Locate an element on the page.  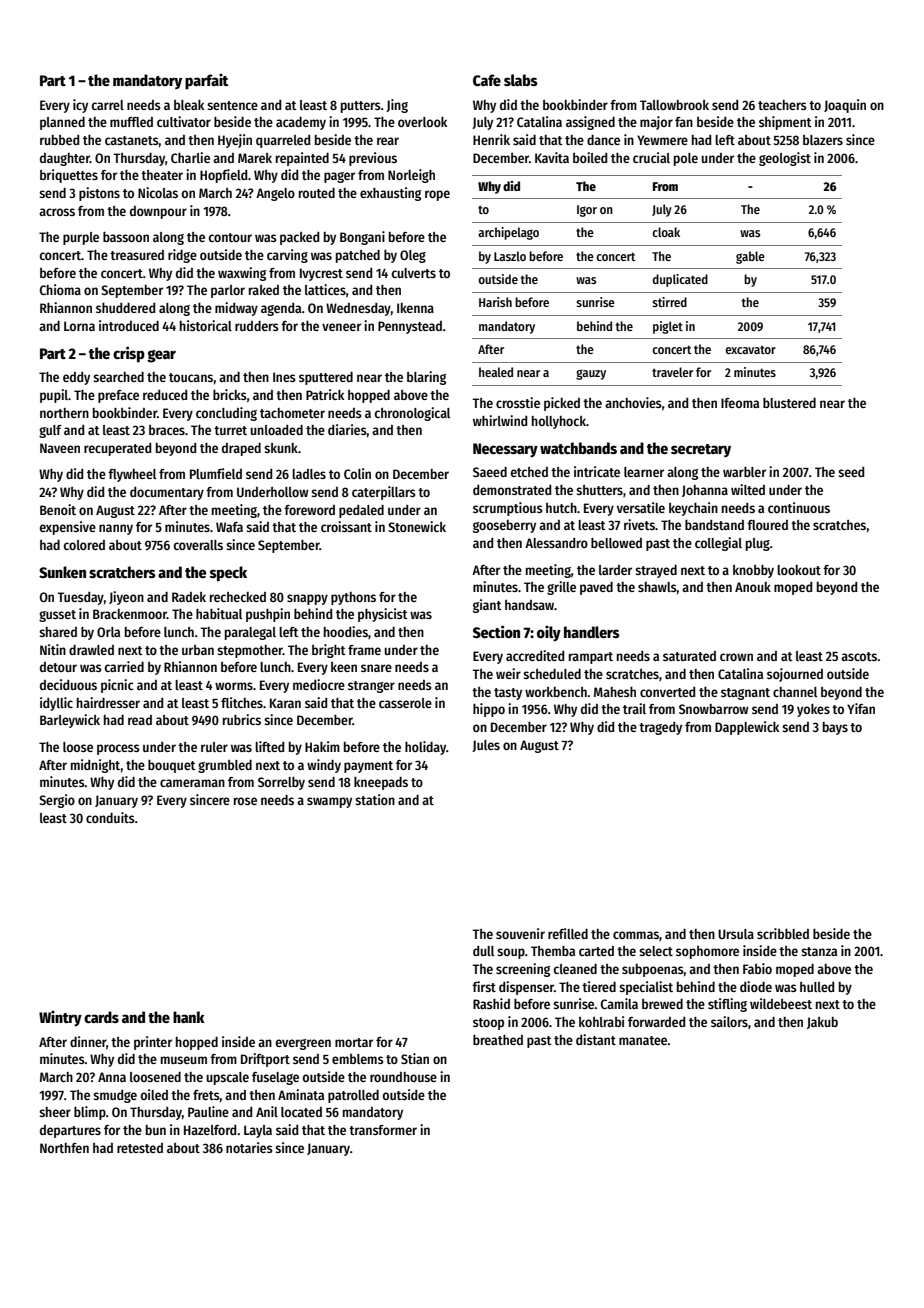
rose is located at coordinates (245, 801).
